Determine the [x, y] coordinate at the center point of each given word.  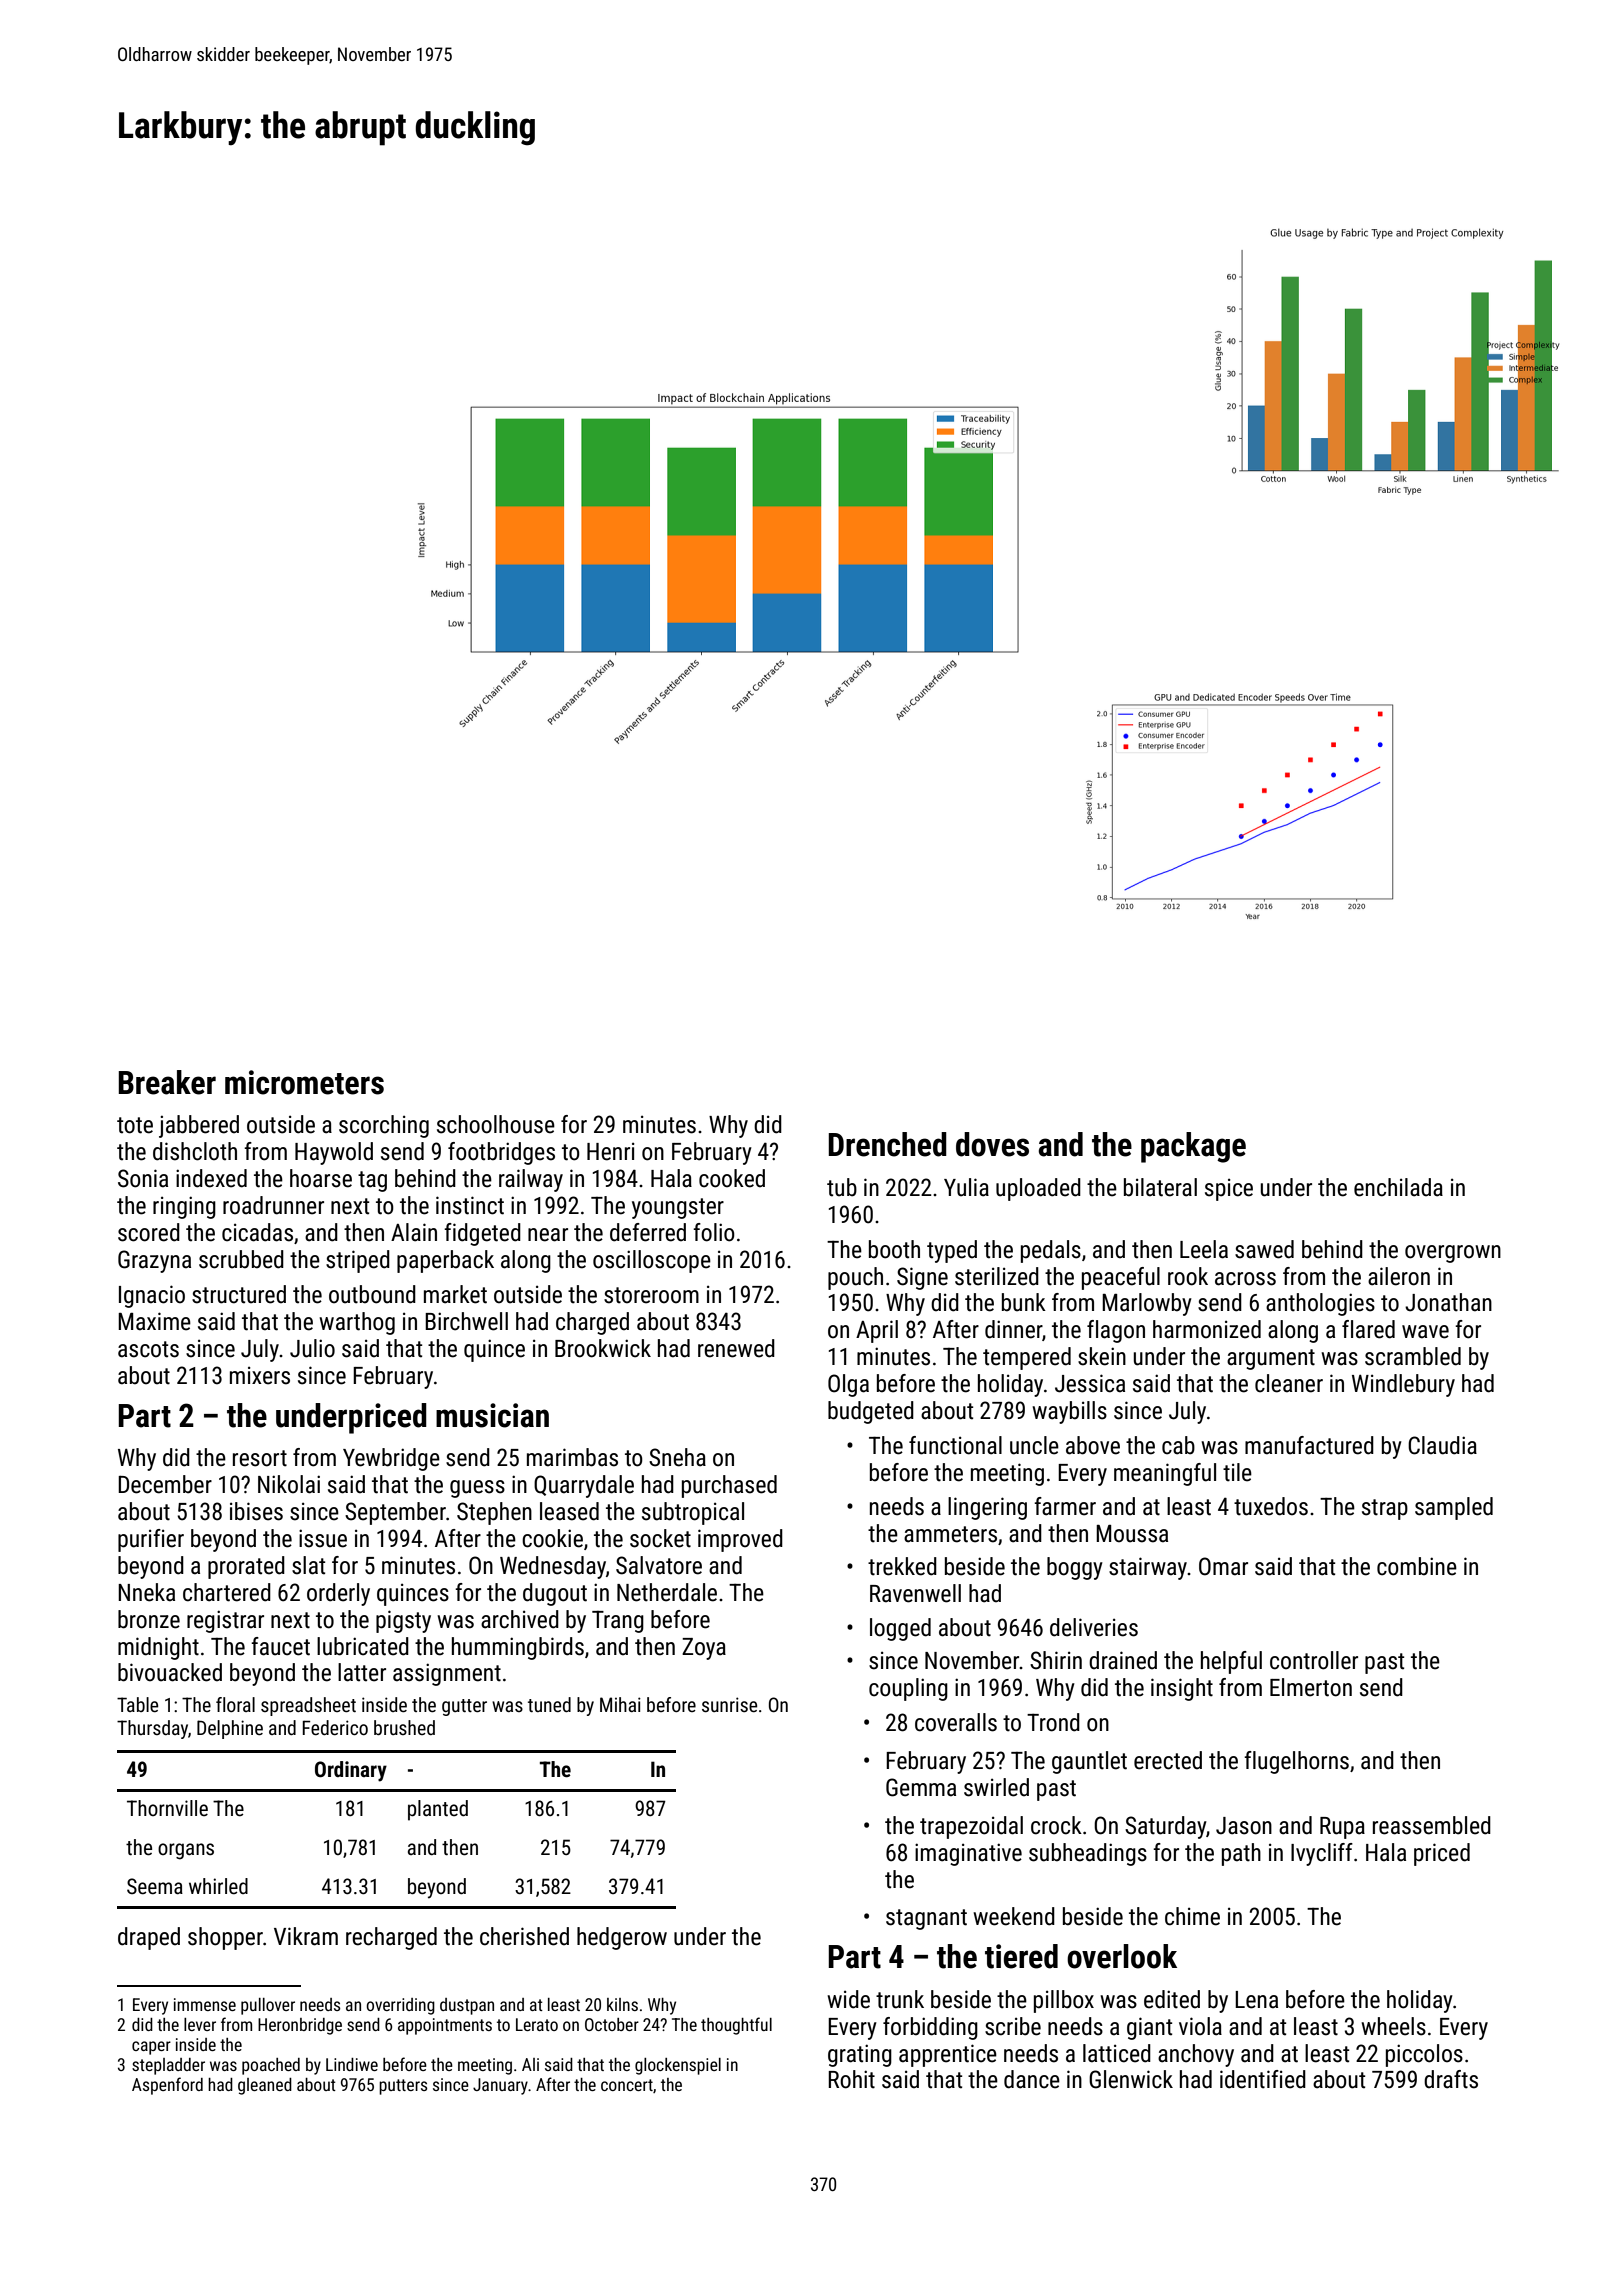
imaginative [968, 1854]
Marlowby [1147, 1304]
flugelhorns [1296, 1762]
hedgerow [622, 1938]
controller [1314, 1660]
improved [740, 1540]
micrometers [304, 1082]
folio [714, 1232]
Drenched [887, 1144]
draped [149, 1938]
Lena [1256, 2000]
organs [186, 1851]
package [1193, 1147]
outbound [372, 1294]
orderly [338, 1594]
